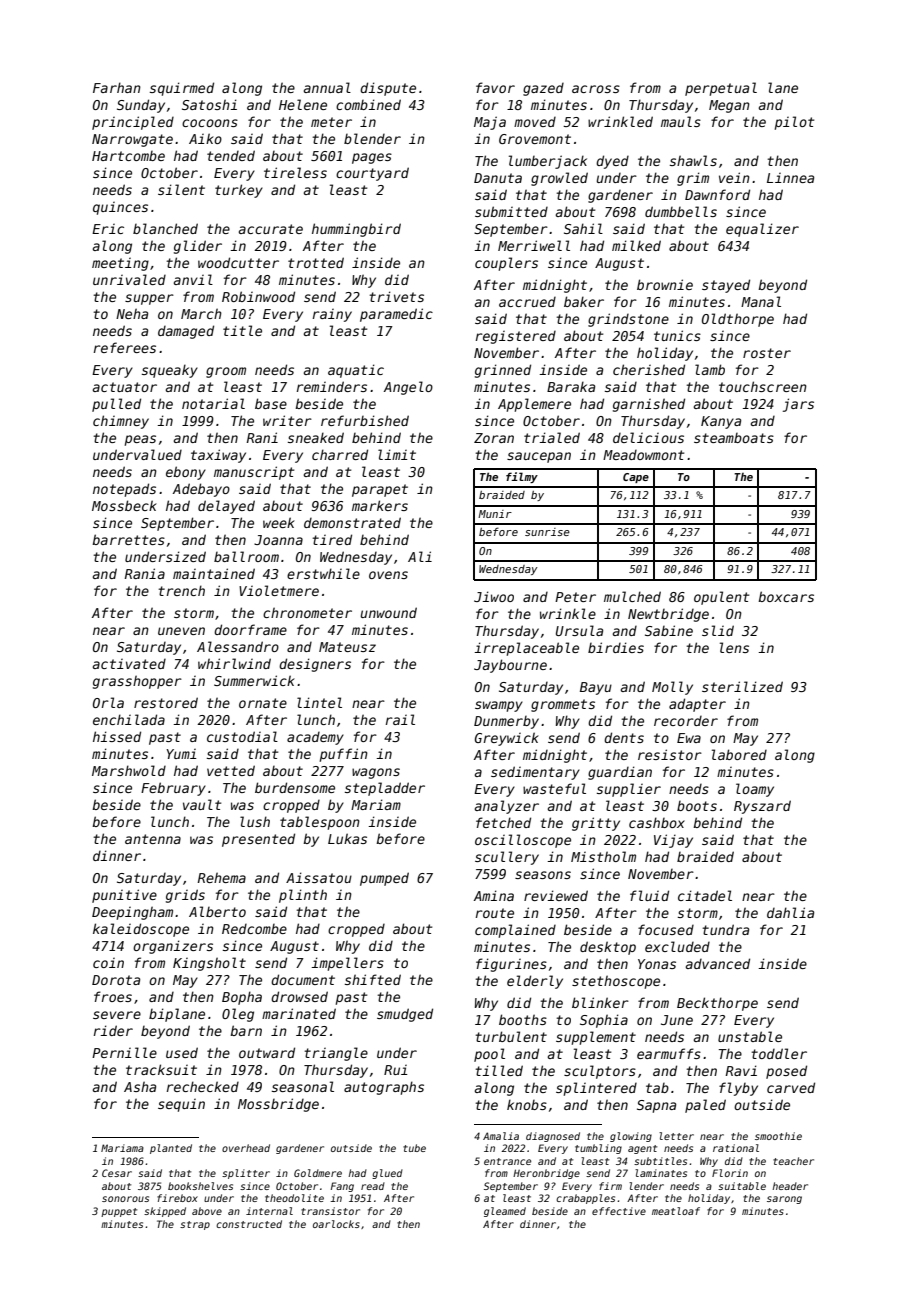  Describe the element at coordinates (510, 666) in the screenshot. I see `Jaybourne` at that location.
